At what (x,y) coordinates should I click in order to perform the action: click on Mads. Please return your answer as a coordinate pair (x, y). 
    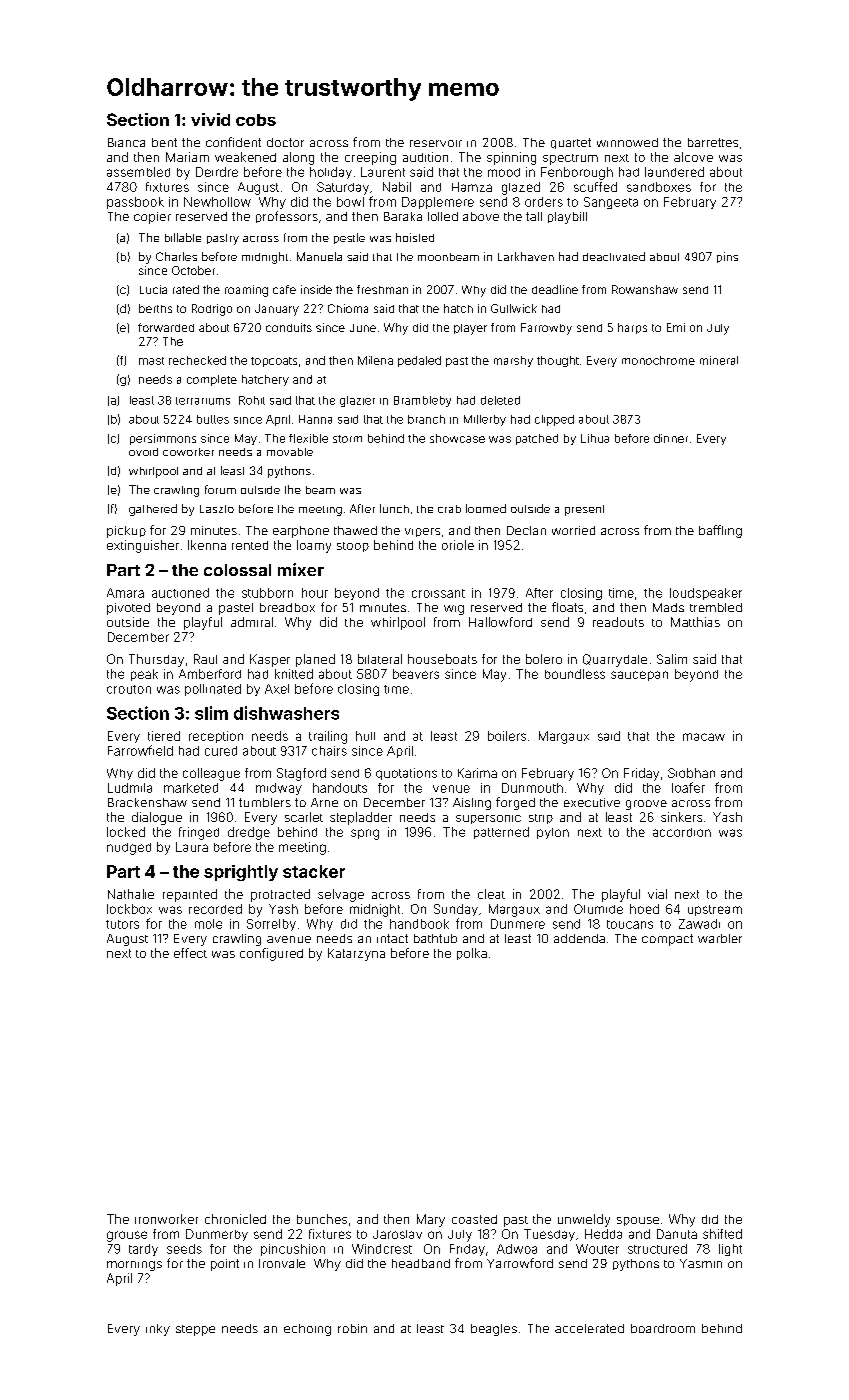
    Looking at the image, I should click on (668, 607).
